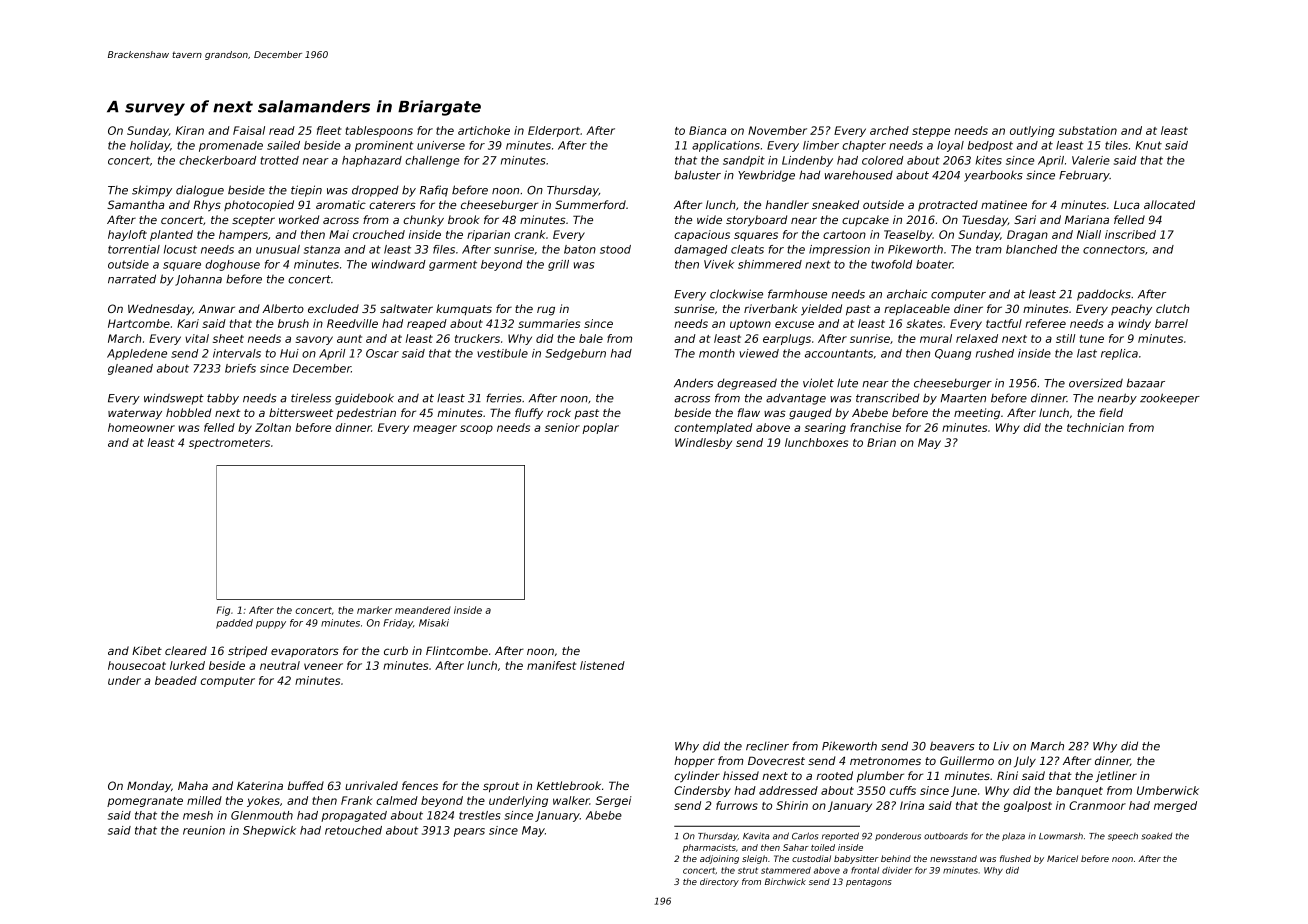 This image has height=924, width=1308. Describe the element at coordinates (989, 249) in the image. I see `tram` at that location.
